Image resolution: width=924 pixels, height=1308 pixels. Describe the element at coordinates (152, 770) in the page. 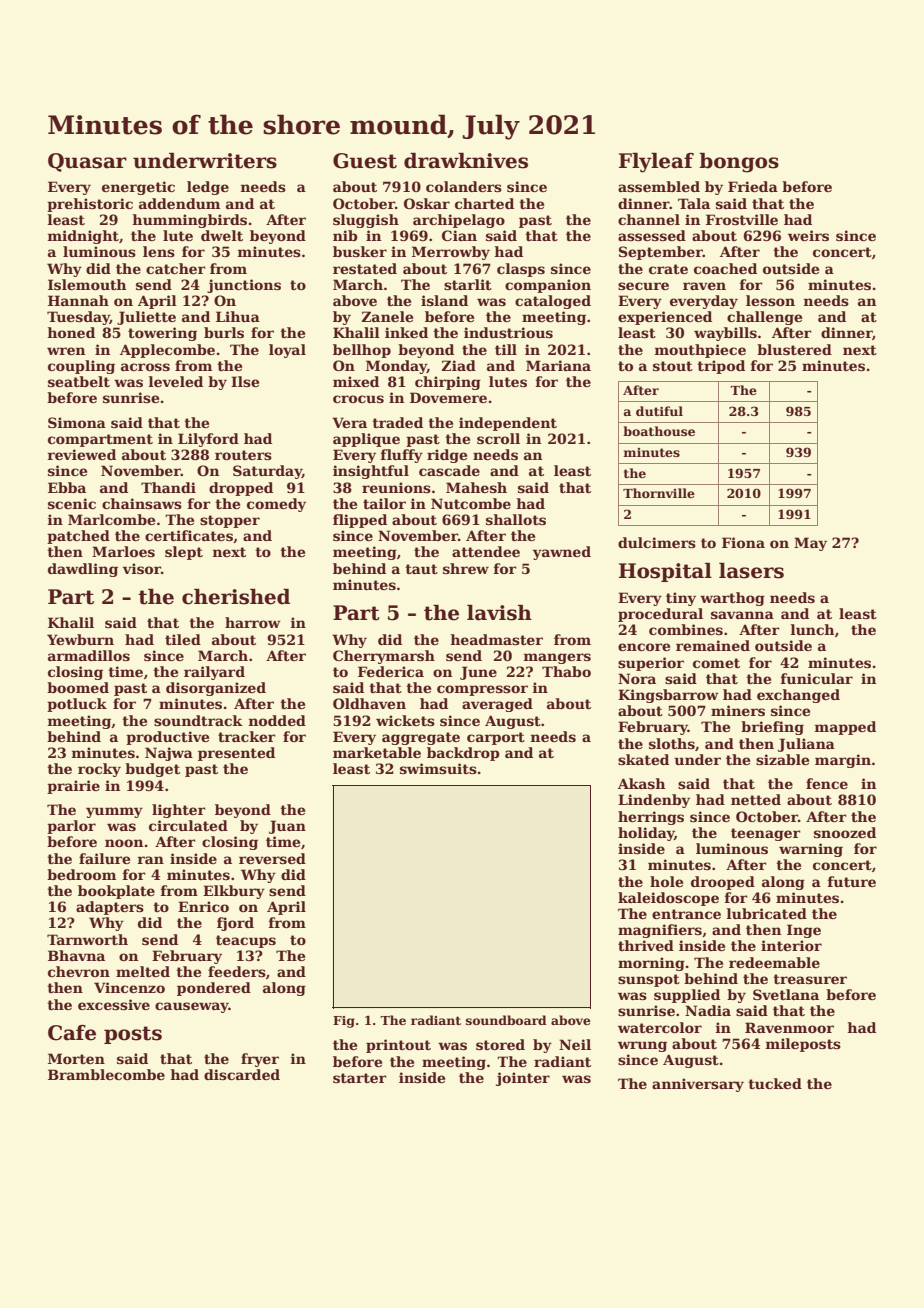

I see `budget` at that location.
